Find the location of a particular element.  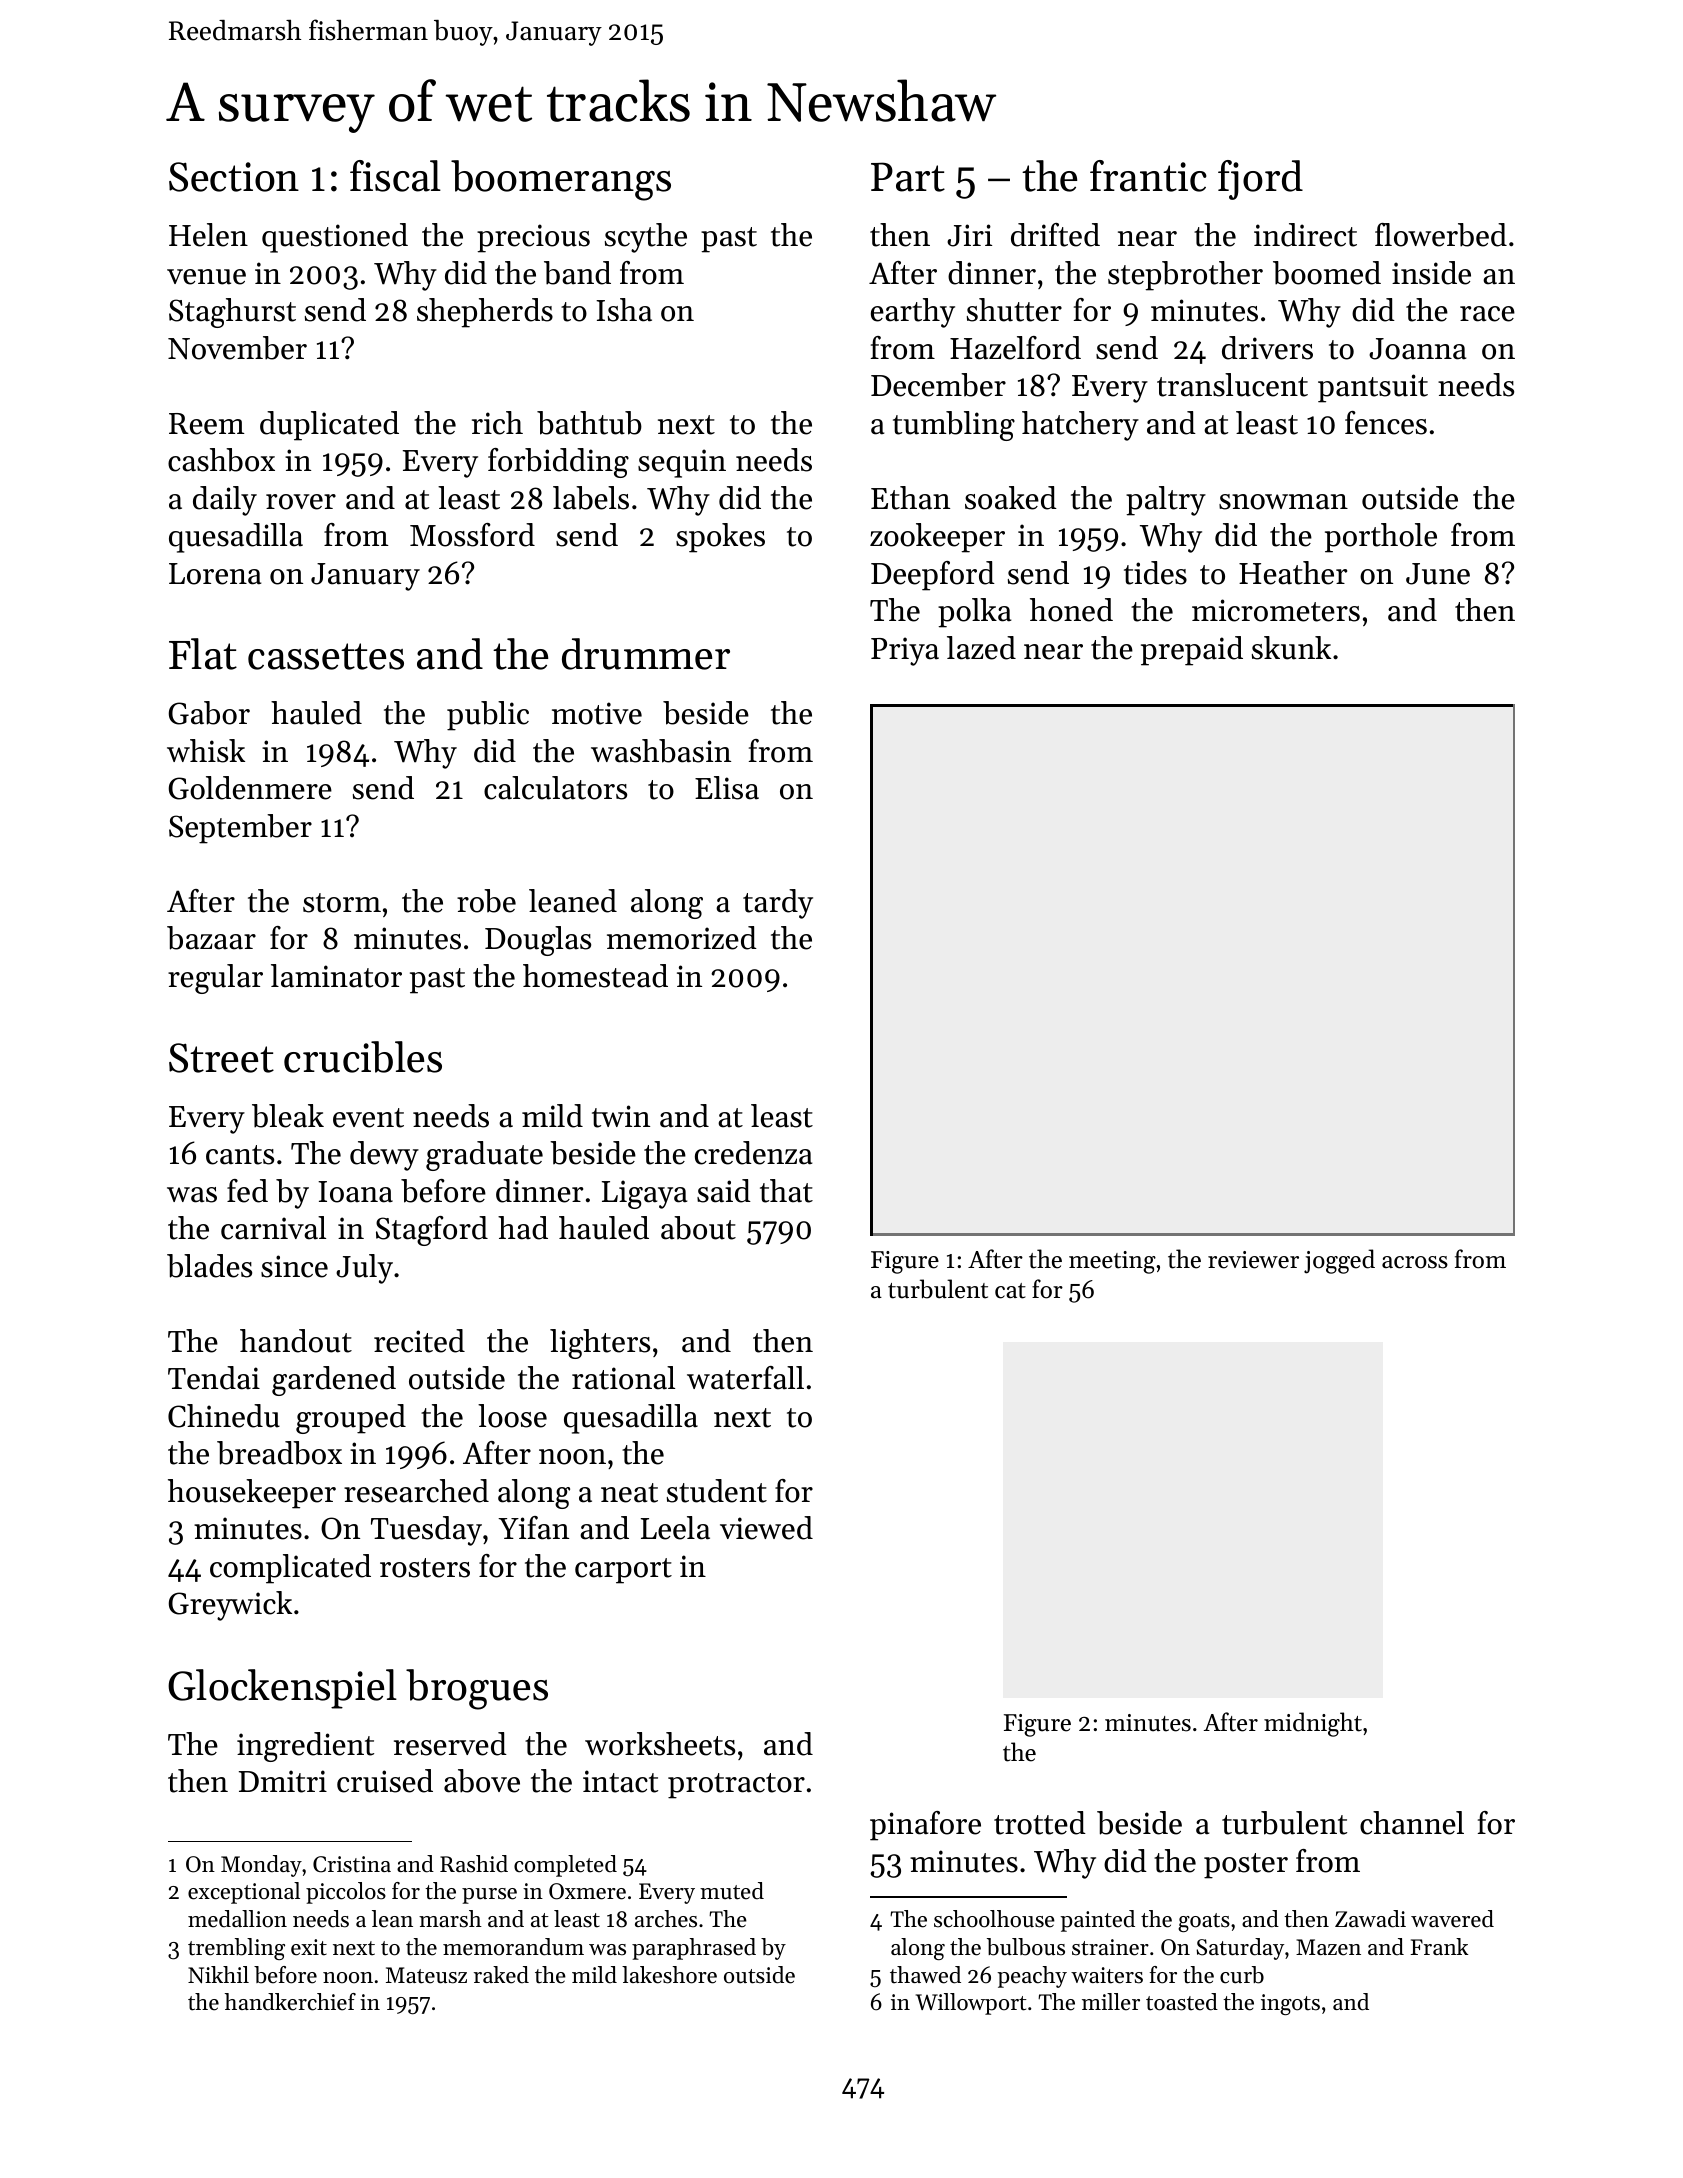

boomerangs is located at coordinates (561, 180).
